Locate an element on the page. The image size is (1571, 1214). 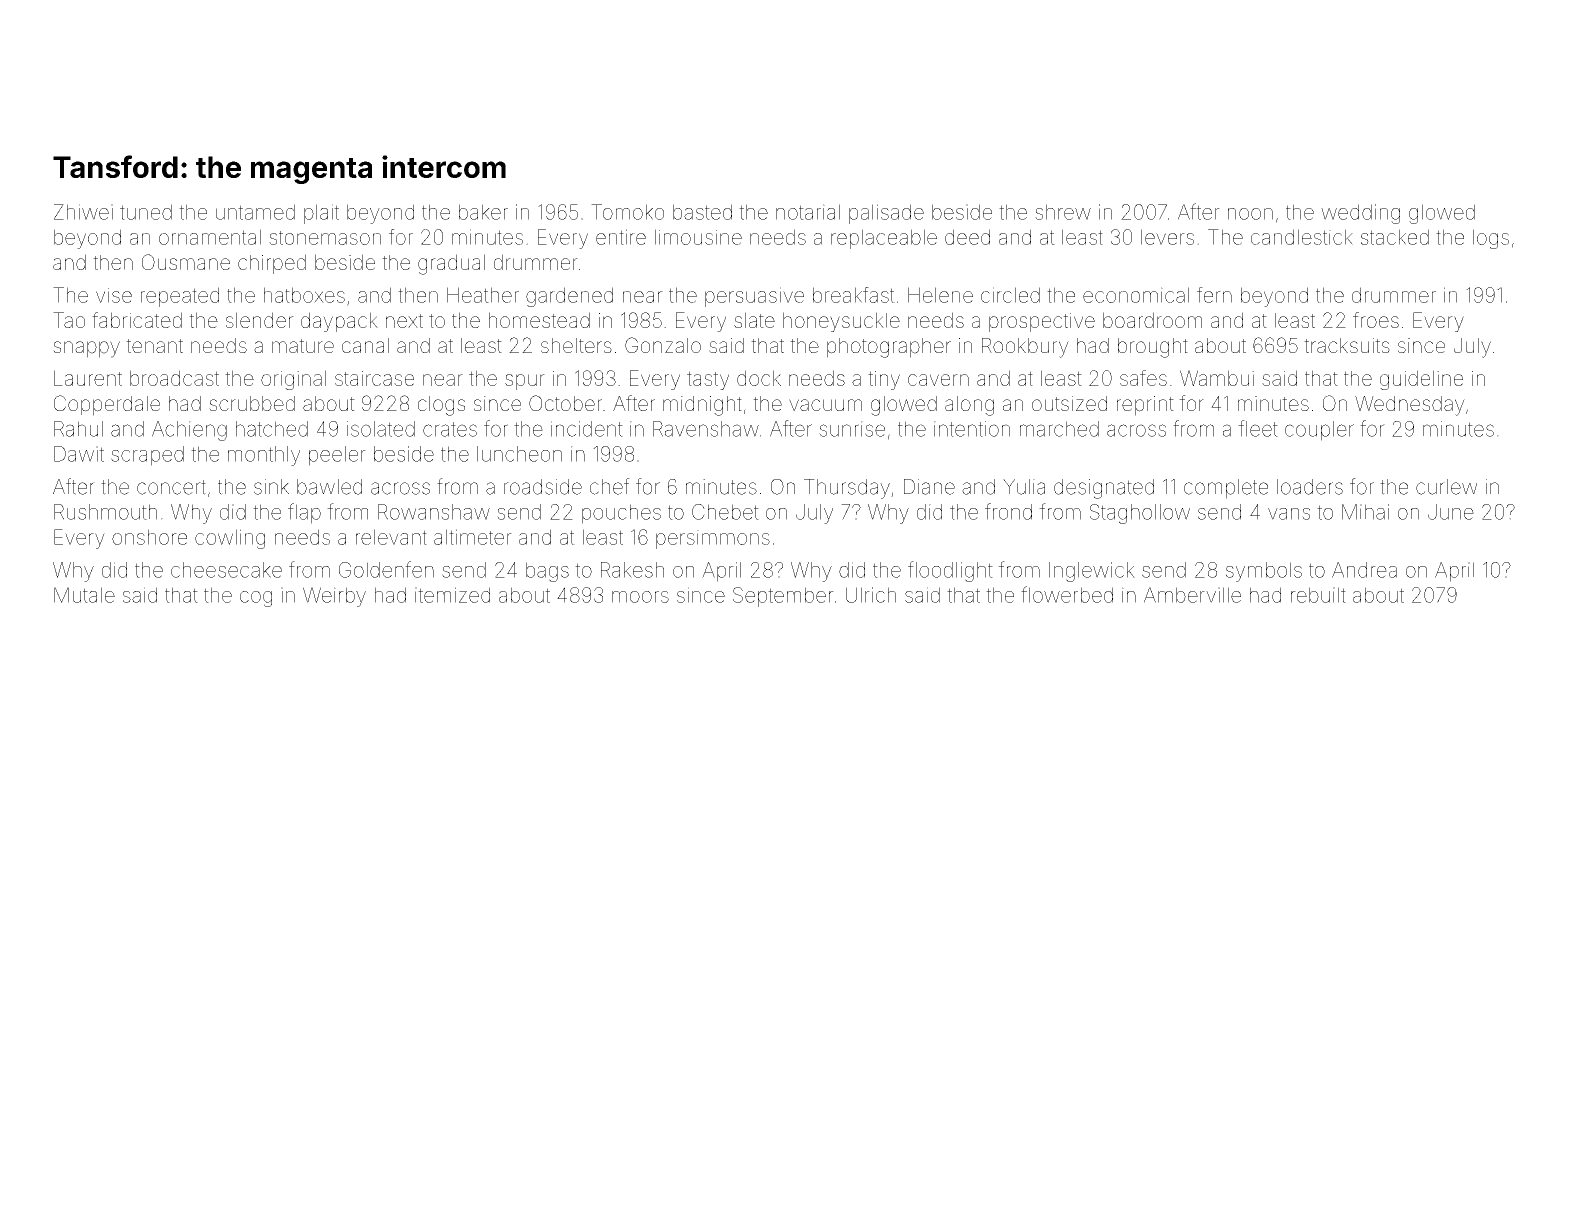
candlestick is located at coordinates (1302, 237).
